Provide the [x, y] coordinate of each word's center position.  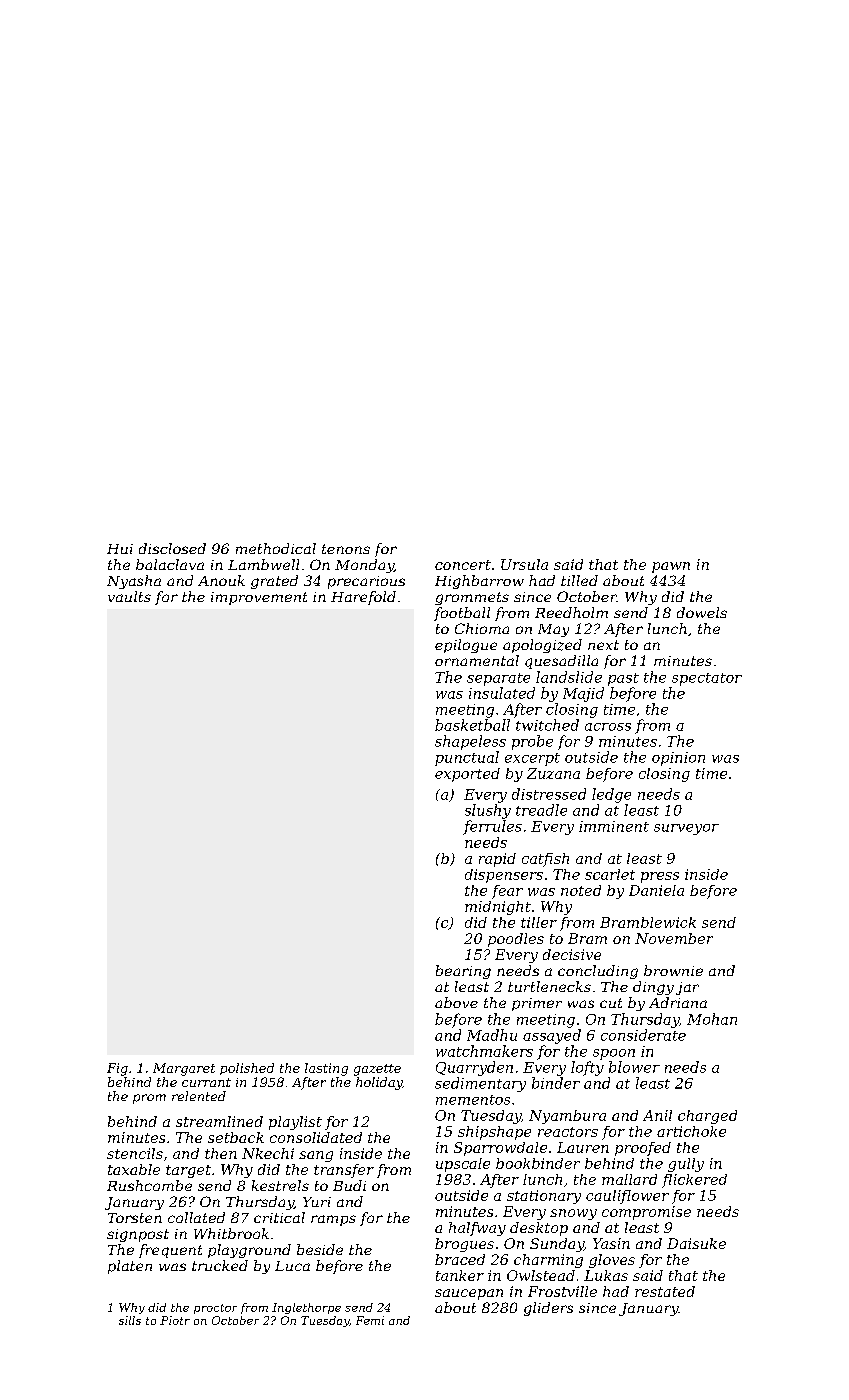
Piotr [175, 1320]
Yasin [611, 1243]
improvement [259, 598]
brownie [673, 970]
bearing [463, 972]
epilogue [466, 646]
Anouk [221, 580]
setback [236, 1137]
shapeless [470, 742]
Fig [117, 1069]
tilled [579, 580]
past [623, 679]
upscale [463, 1165]
